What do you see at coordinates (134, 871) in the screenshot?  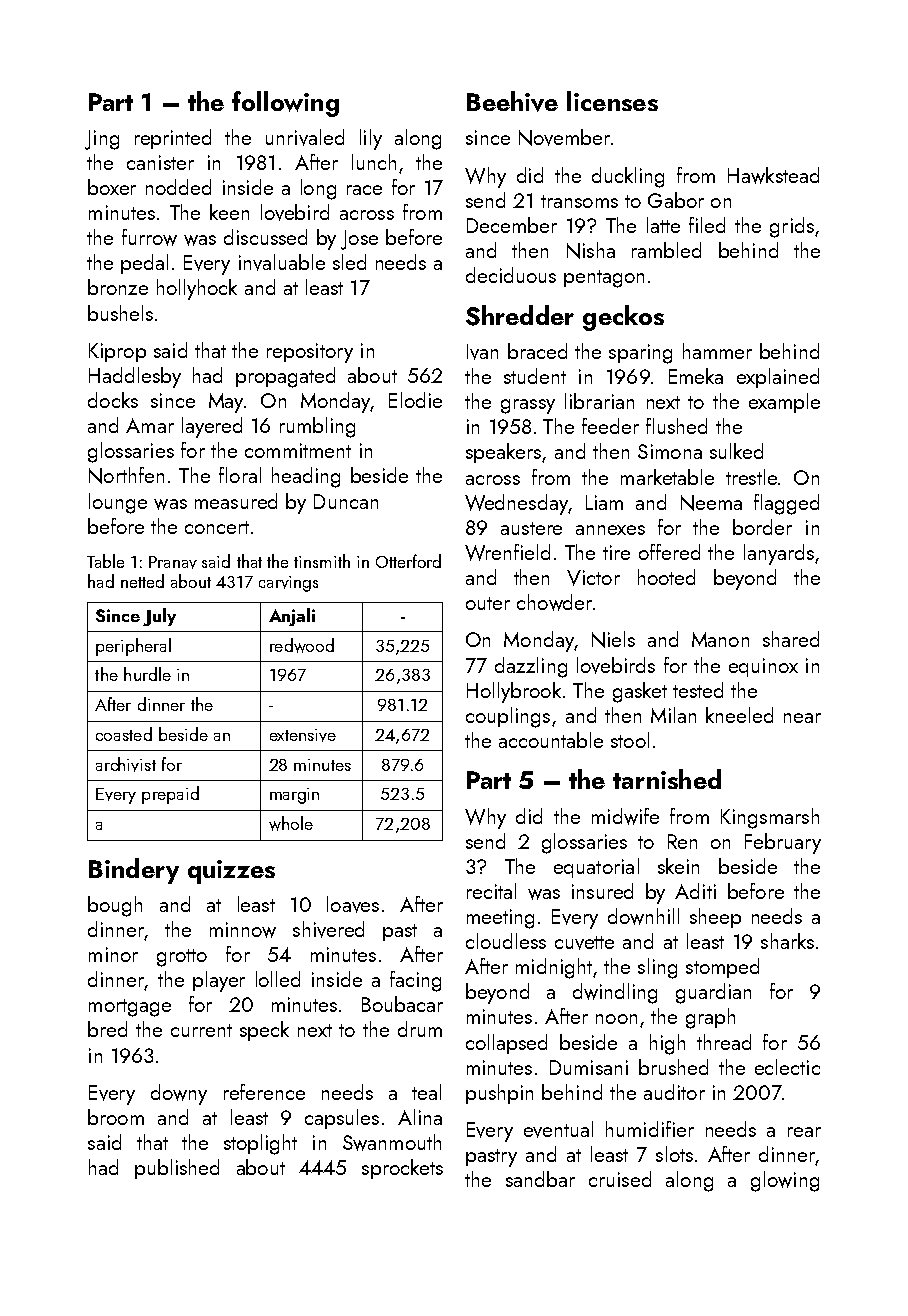 I see `Bindery` at bounding box center [134, 871].
